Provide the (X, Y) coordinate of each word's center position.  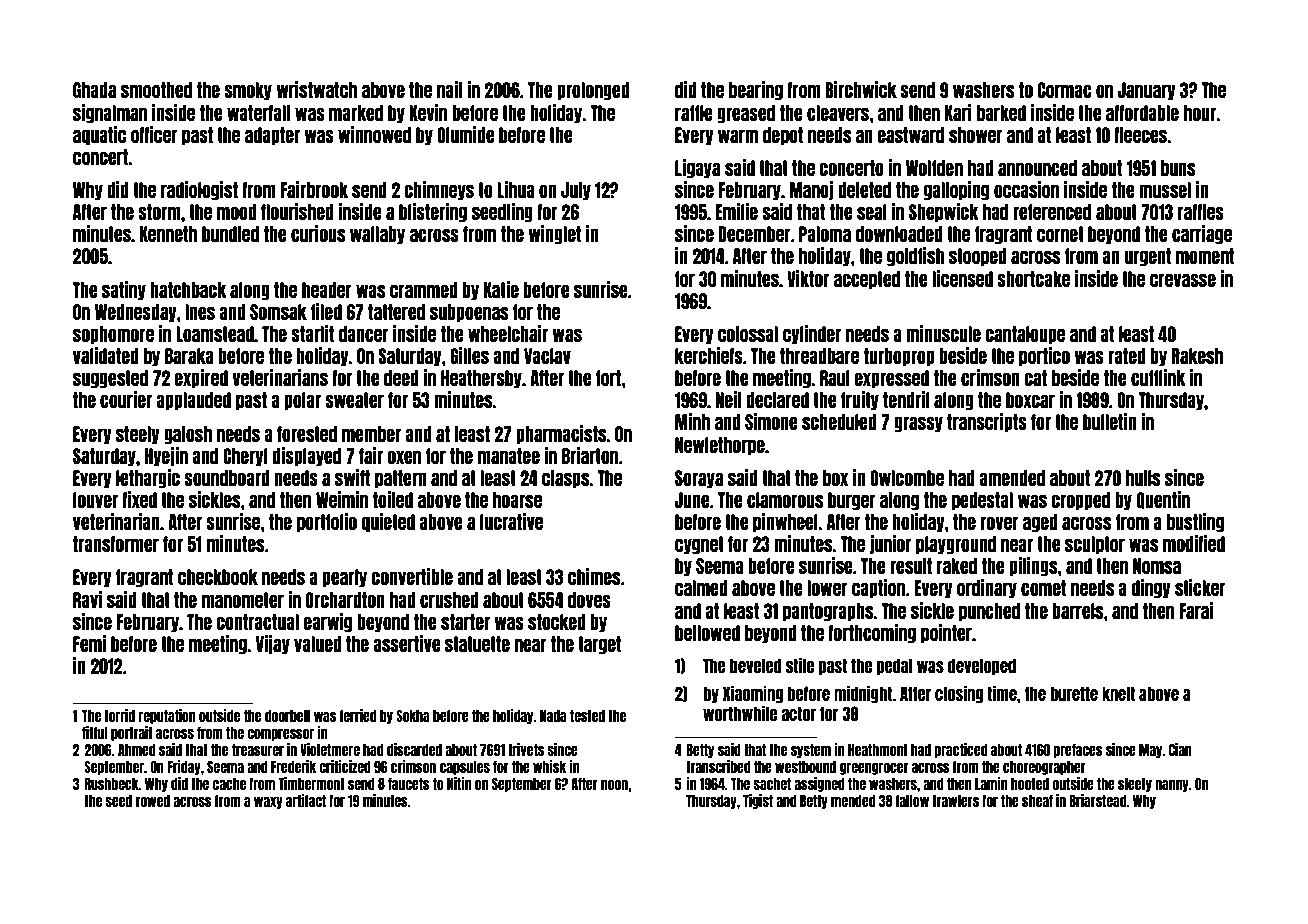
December (754, 234)
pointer (946, 634)
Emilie (737, 211)
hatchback (188, 290)
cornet (1060, 234)
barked (1001, 113)
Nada (553, 716)
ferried (358, 715)
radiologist (199, 191)
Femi (89, 643)
